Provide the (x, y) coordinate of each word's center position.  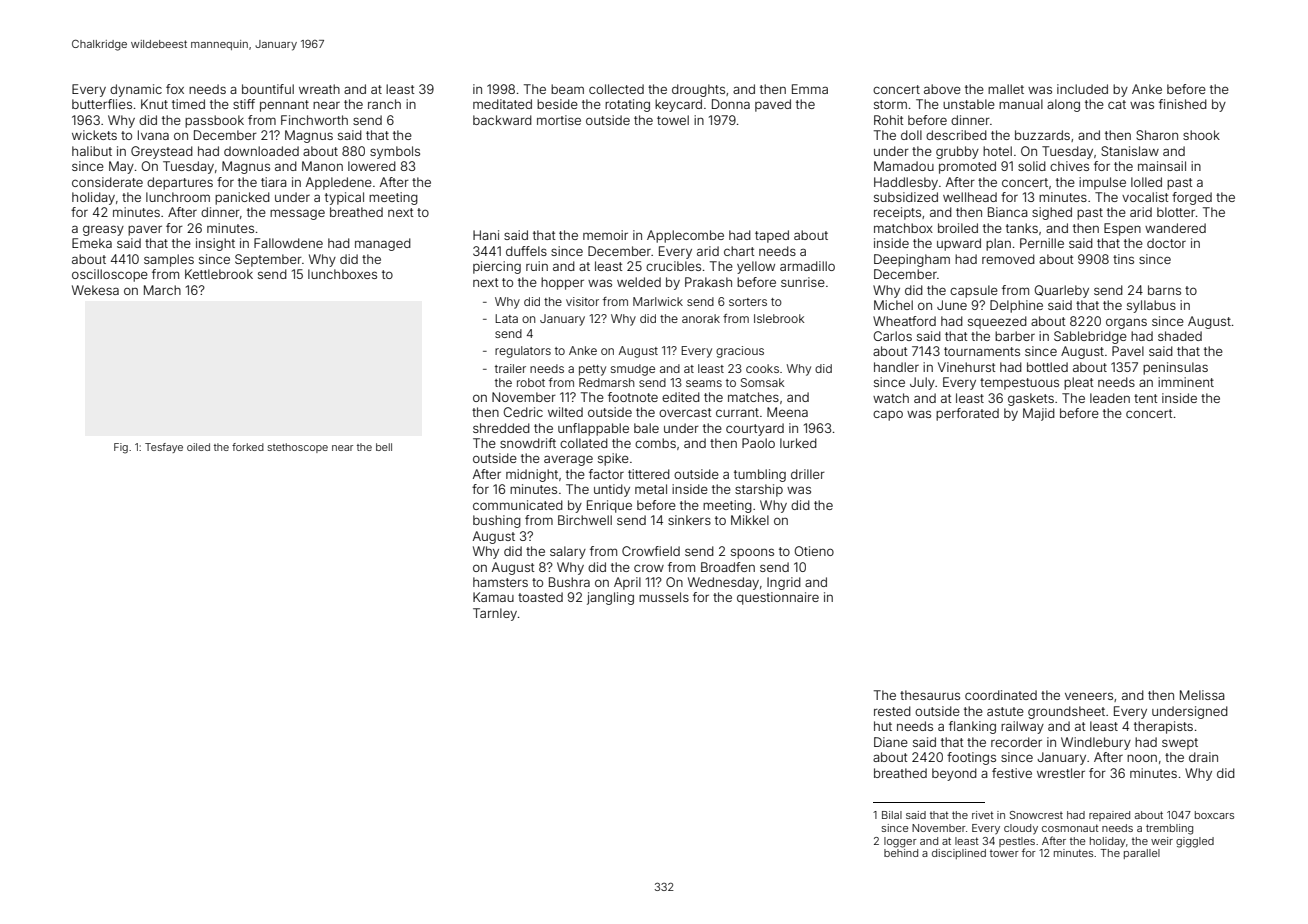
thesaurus (930, 695)
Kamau (493, 597)
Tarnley (495, 614)
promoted (967, 167)
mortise (559, 120)
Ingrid (784, 583)
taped (772, 236)
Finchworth (314, 120)
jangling (610, 598)
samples (169, 260)
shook (1201, 135)
